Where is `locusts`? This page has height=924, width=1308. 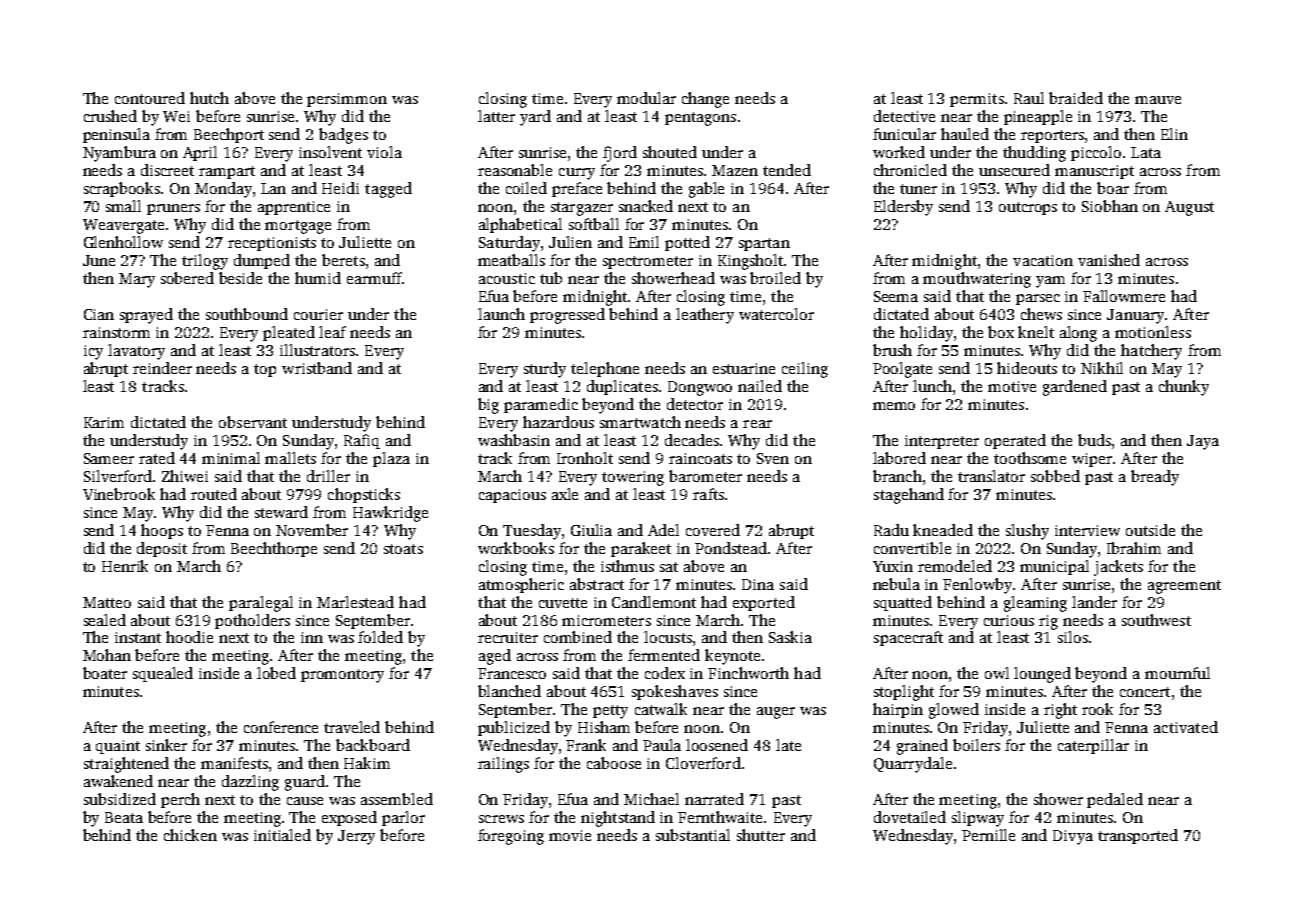
locusts is located at coordinates (668, 637).
